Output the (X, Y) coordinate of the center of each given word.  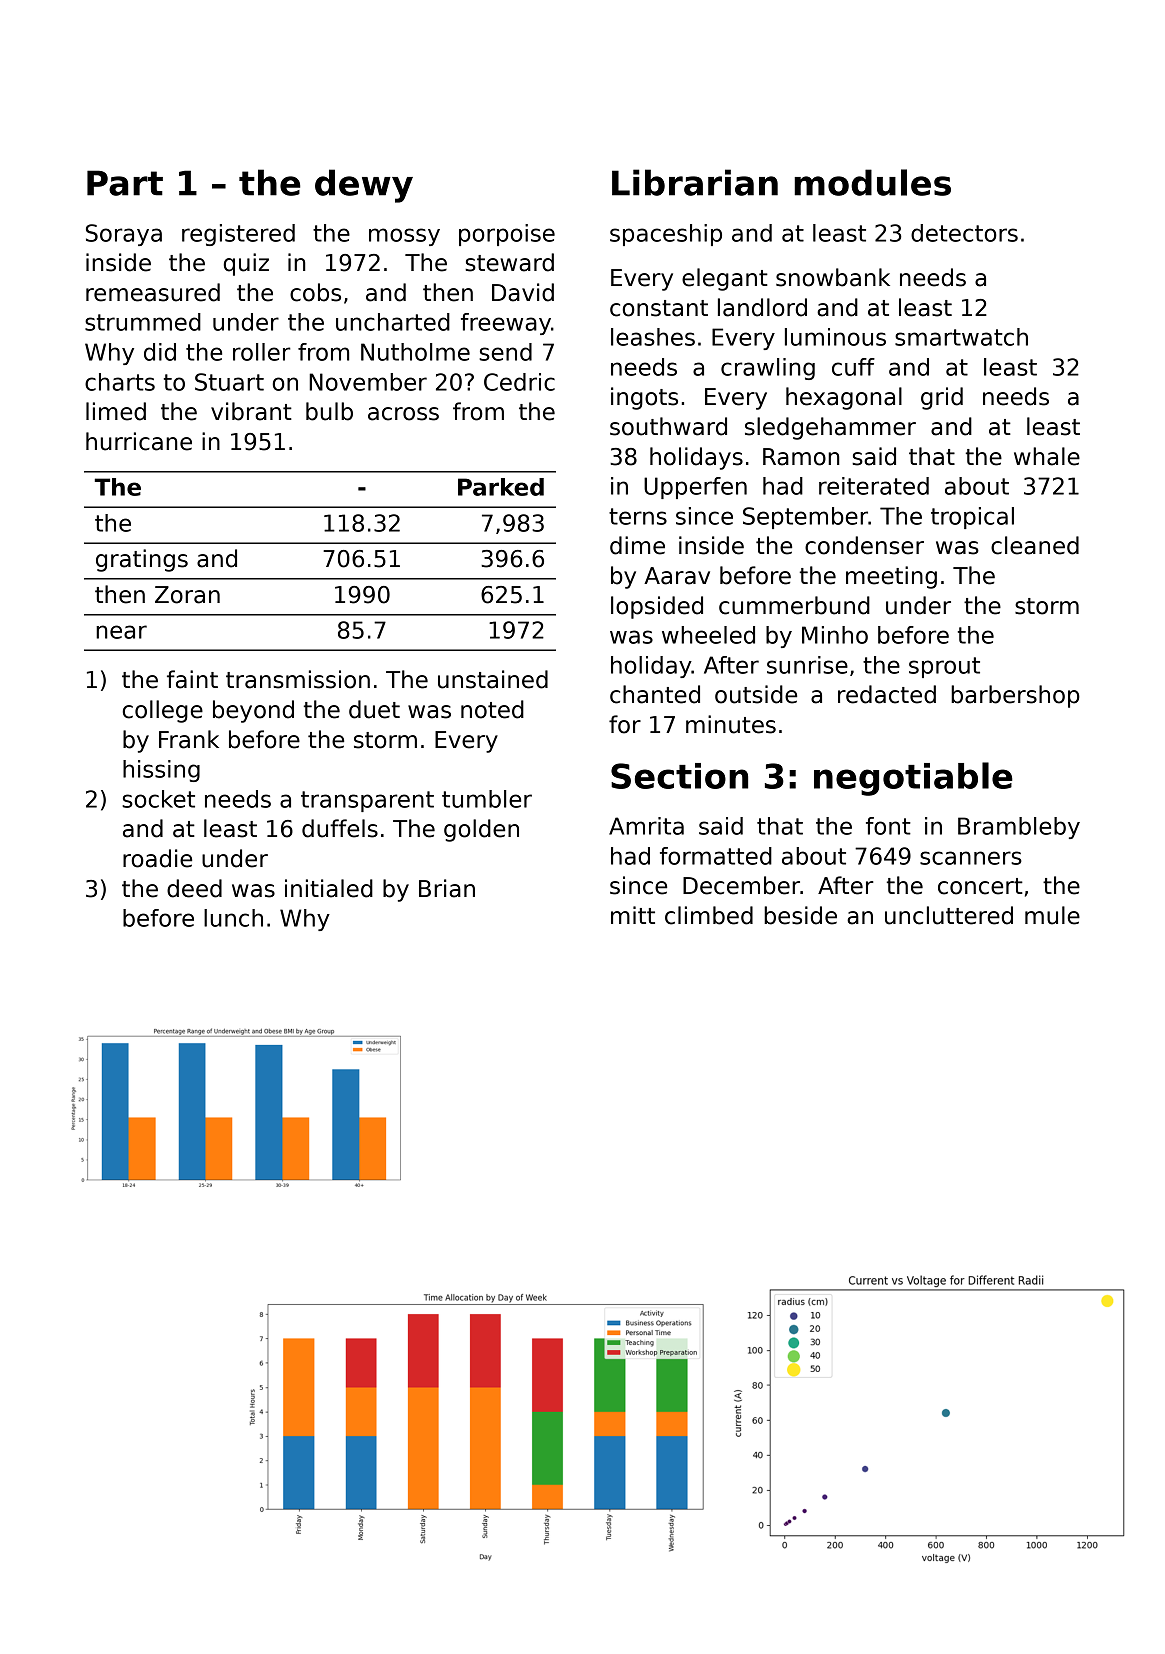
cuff (853, 367)
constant (659, 308)
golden (481, 830)
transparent (367, 801)
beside (800, 915)
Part (125, 183)
